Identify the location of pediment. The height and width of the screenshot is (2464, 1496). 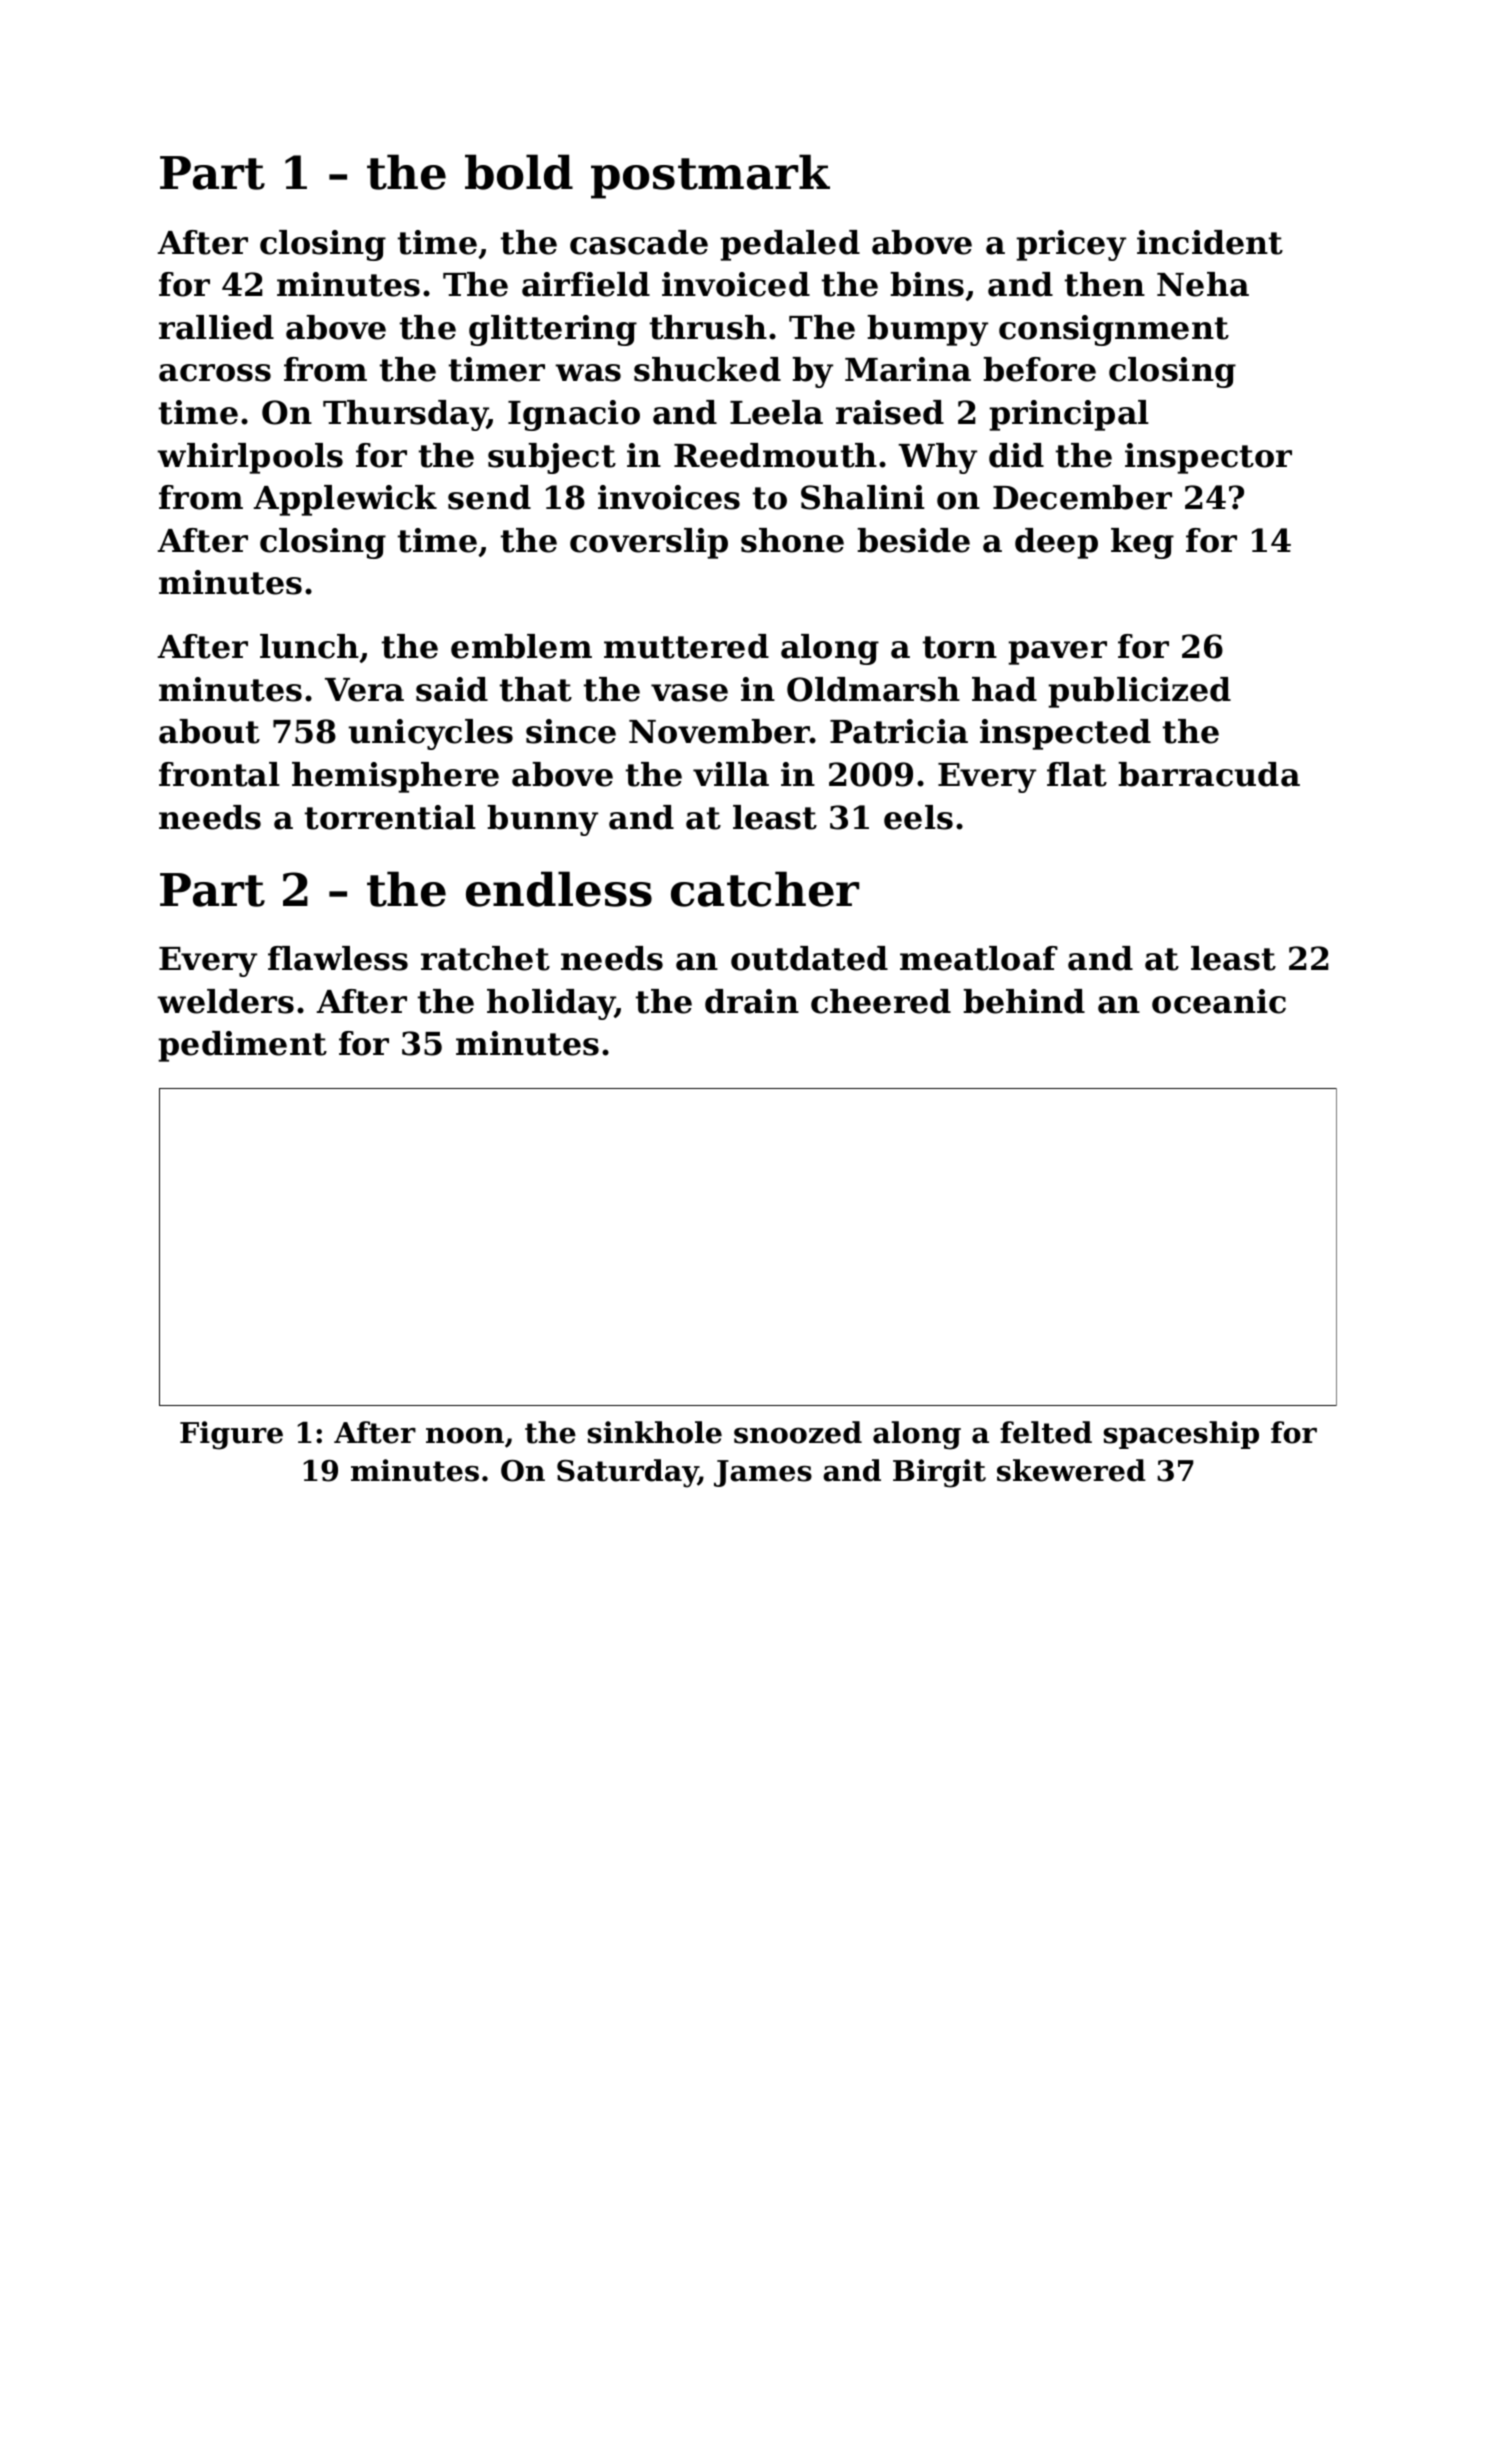
(242, 1046).
